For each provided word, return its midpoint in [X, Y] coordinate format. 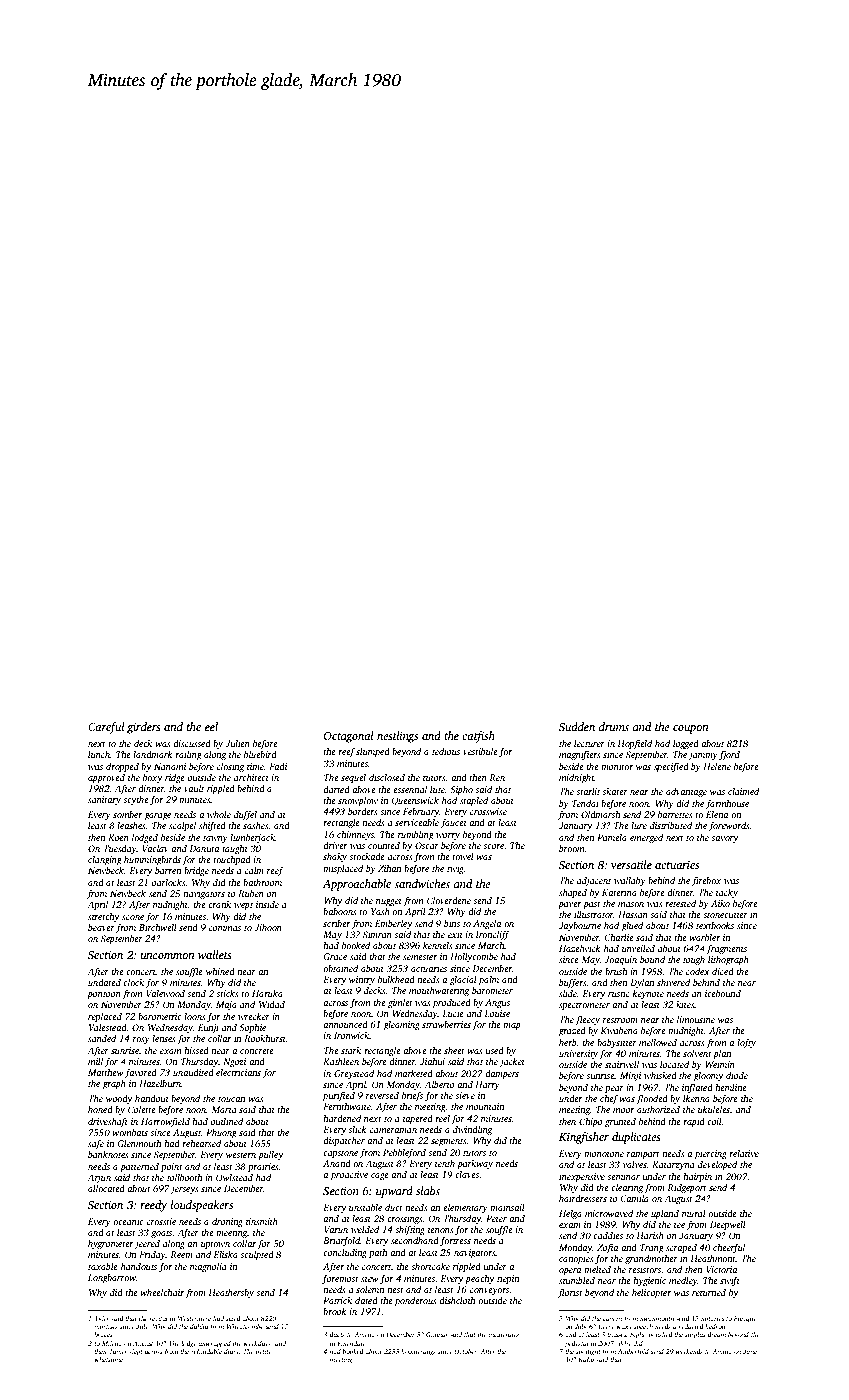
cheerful [729, 1248]
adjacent [594, 881]
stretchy [103, 917]
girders [144, 728]
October [465, 1351]
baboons [340, 911]
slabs [428, 1190]
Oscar [427, 845]
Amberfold [633, 1352]
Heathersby [231, 1293]
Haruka [267, 993]
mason [631, 904]
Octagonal [349, 737]
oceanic [128, 1221]
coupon [691, 729]
